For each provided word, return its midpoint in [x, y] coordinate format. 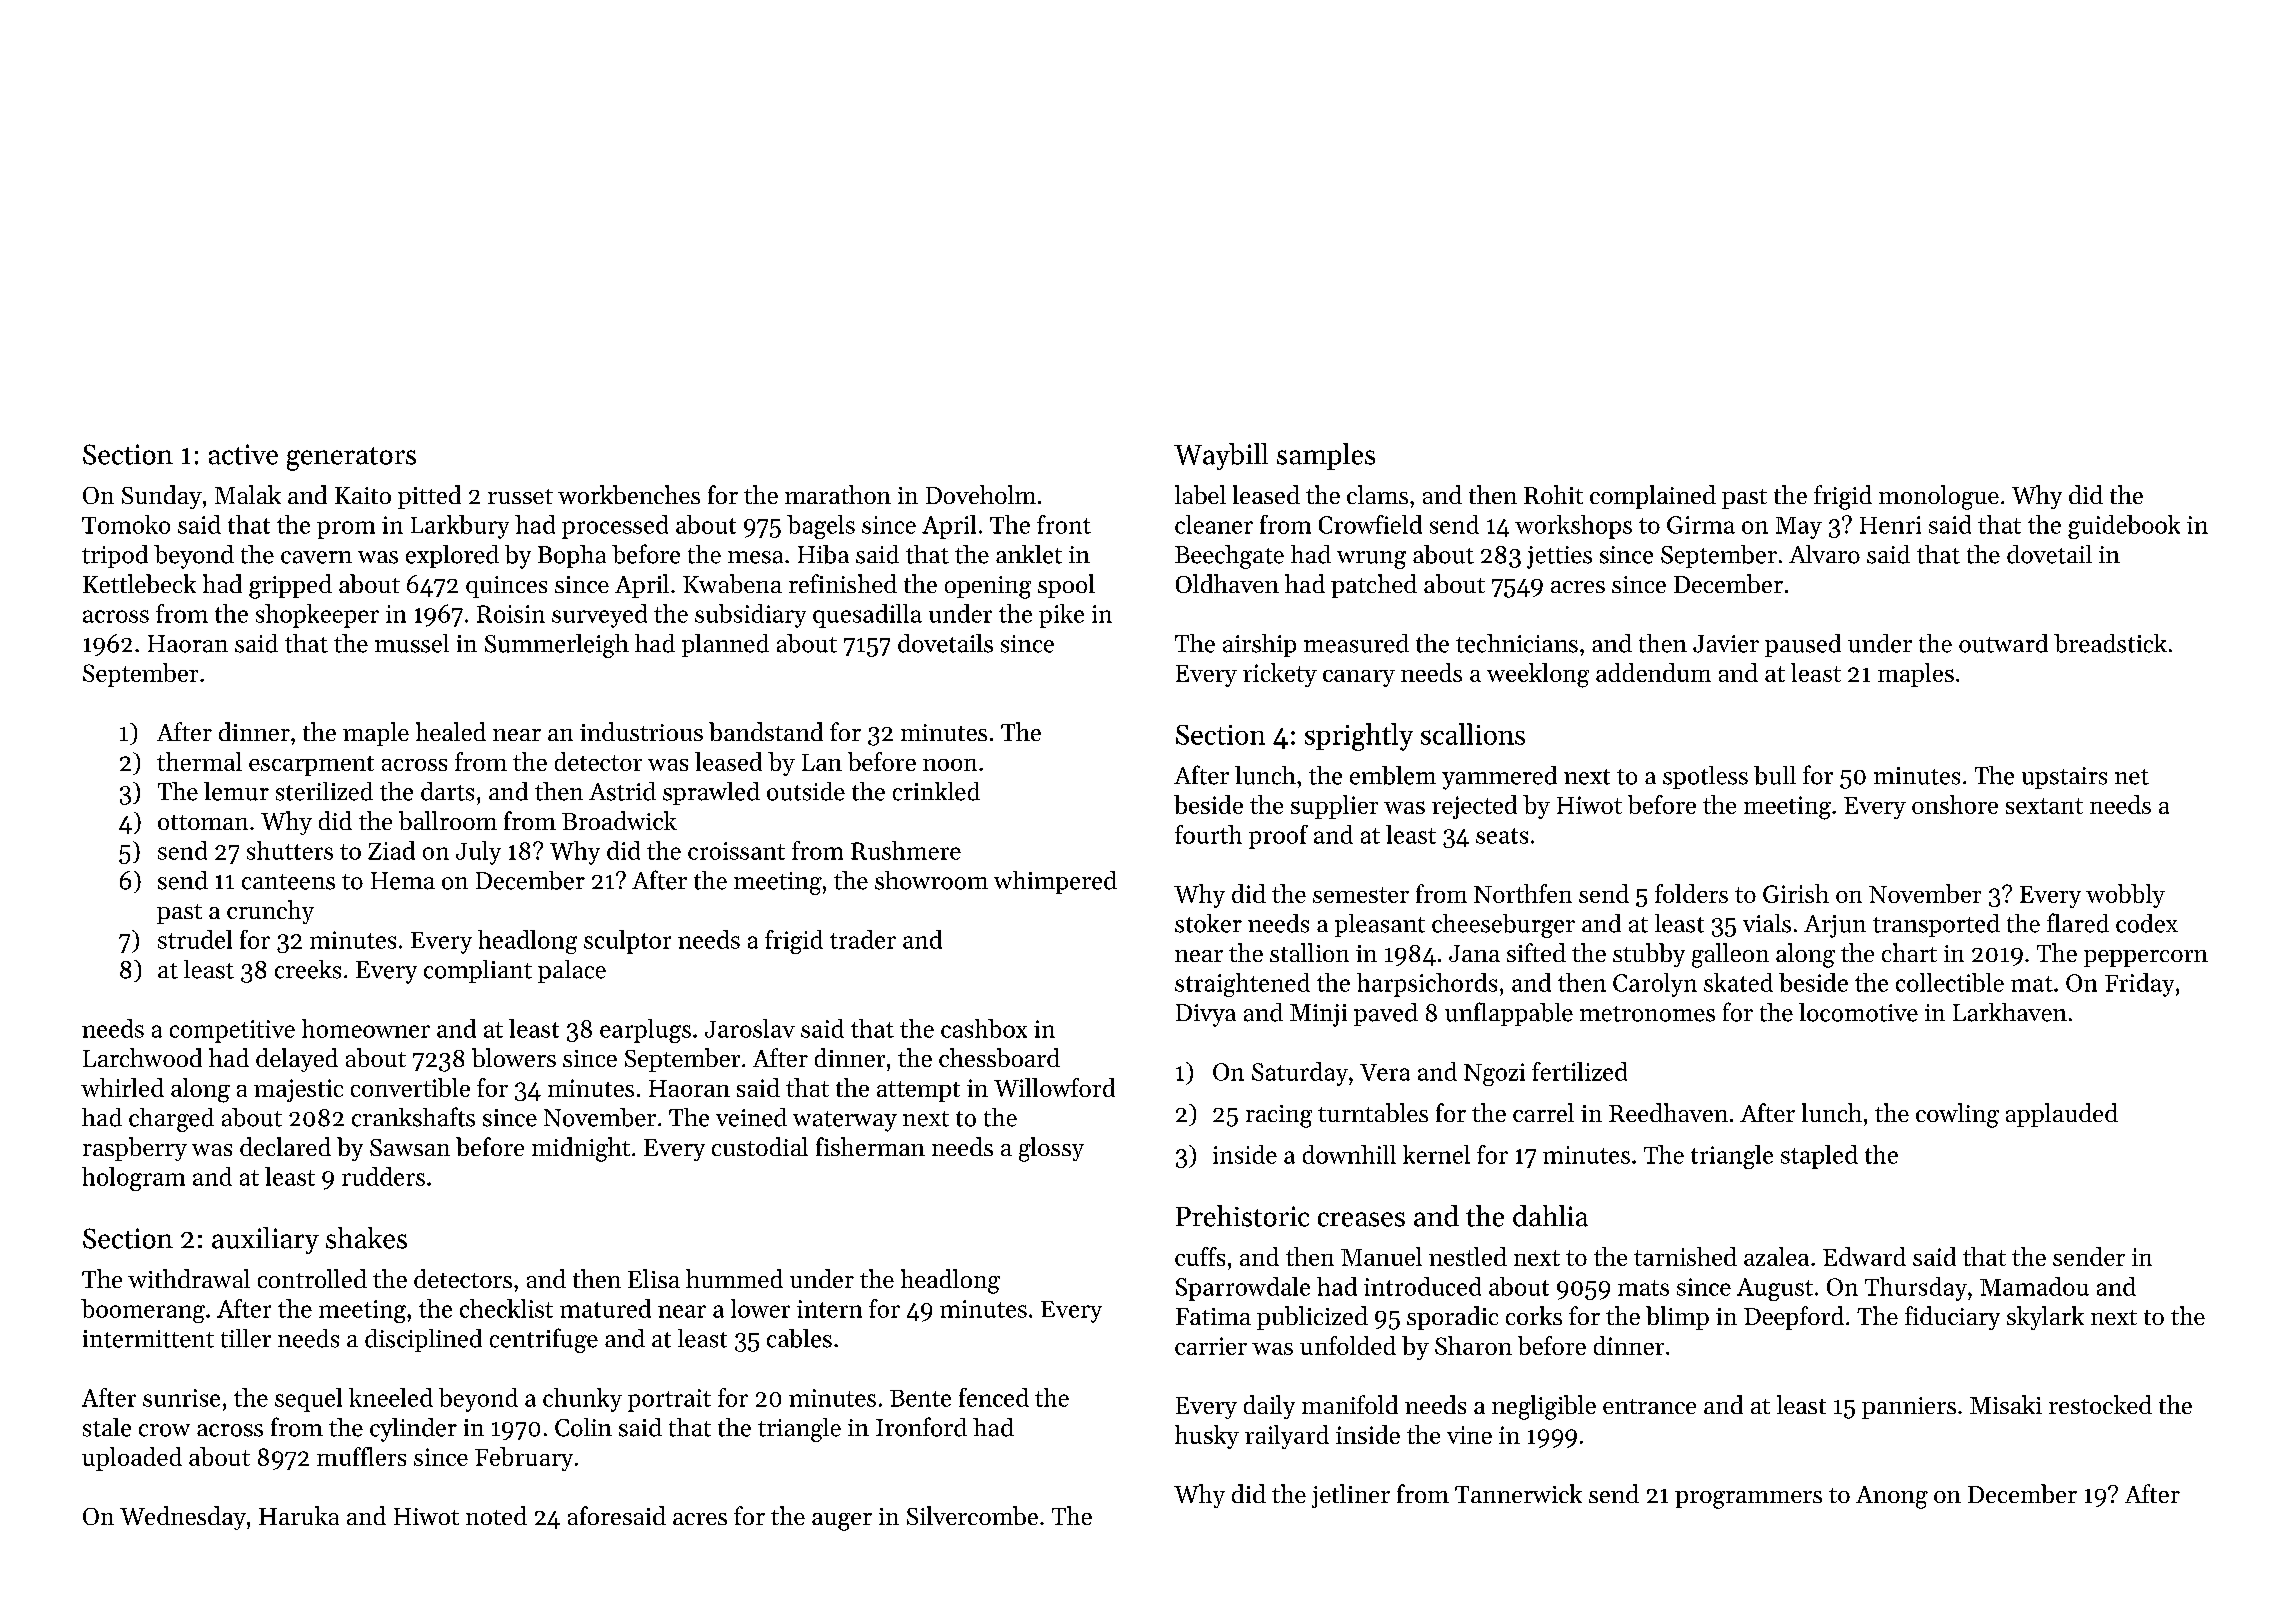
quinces [506, 587]
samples [1326, 456]
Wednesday [183, 1518]
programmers [1748, 1500]
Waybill [1221, 456]
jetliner [1351, 1496]
